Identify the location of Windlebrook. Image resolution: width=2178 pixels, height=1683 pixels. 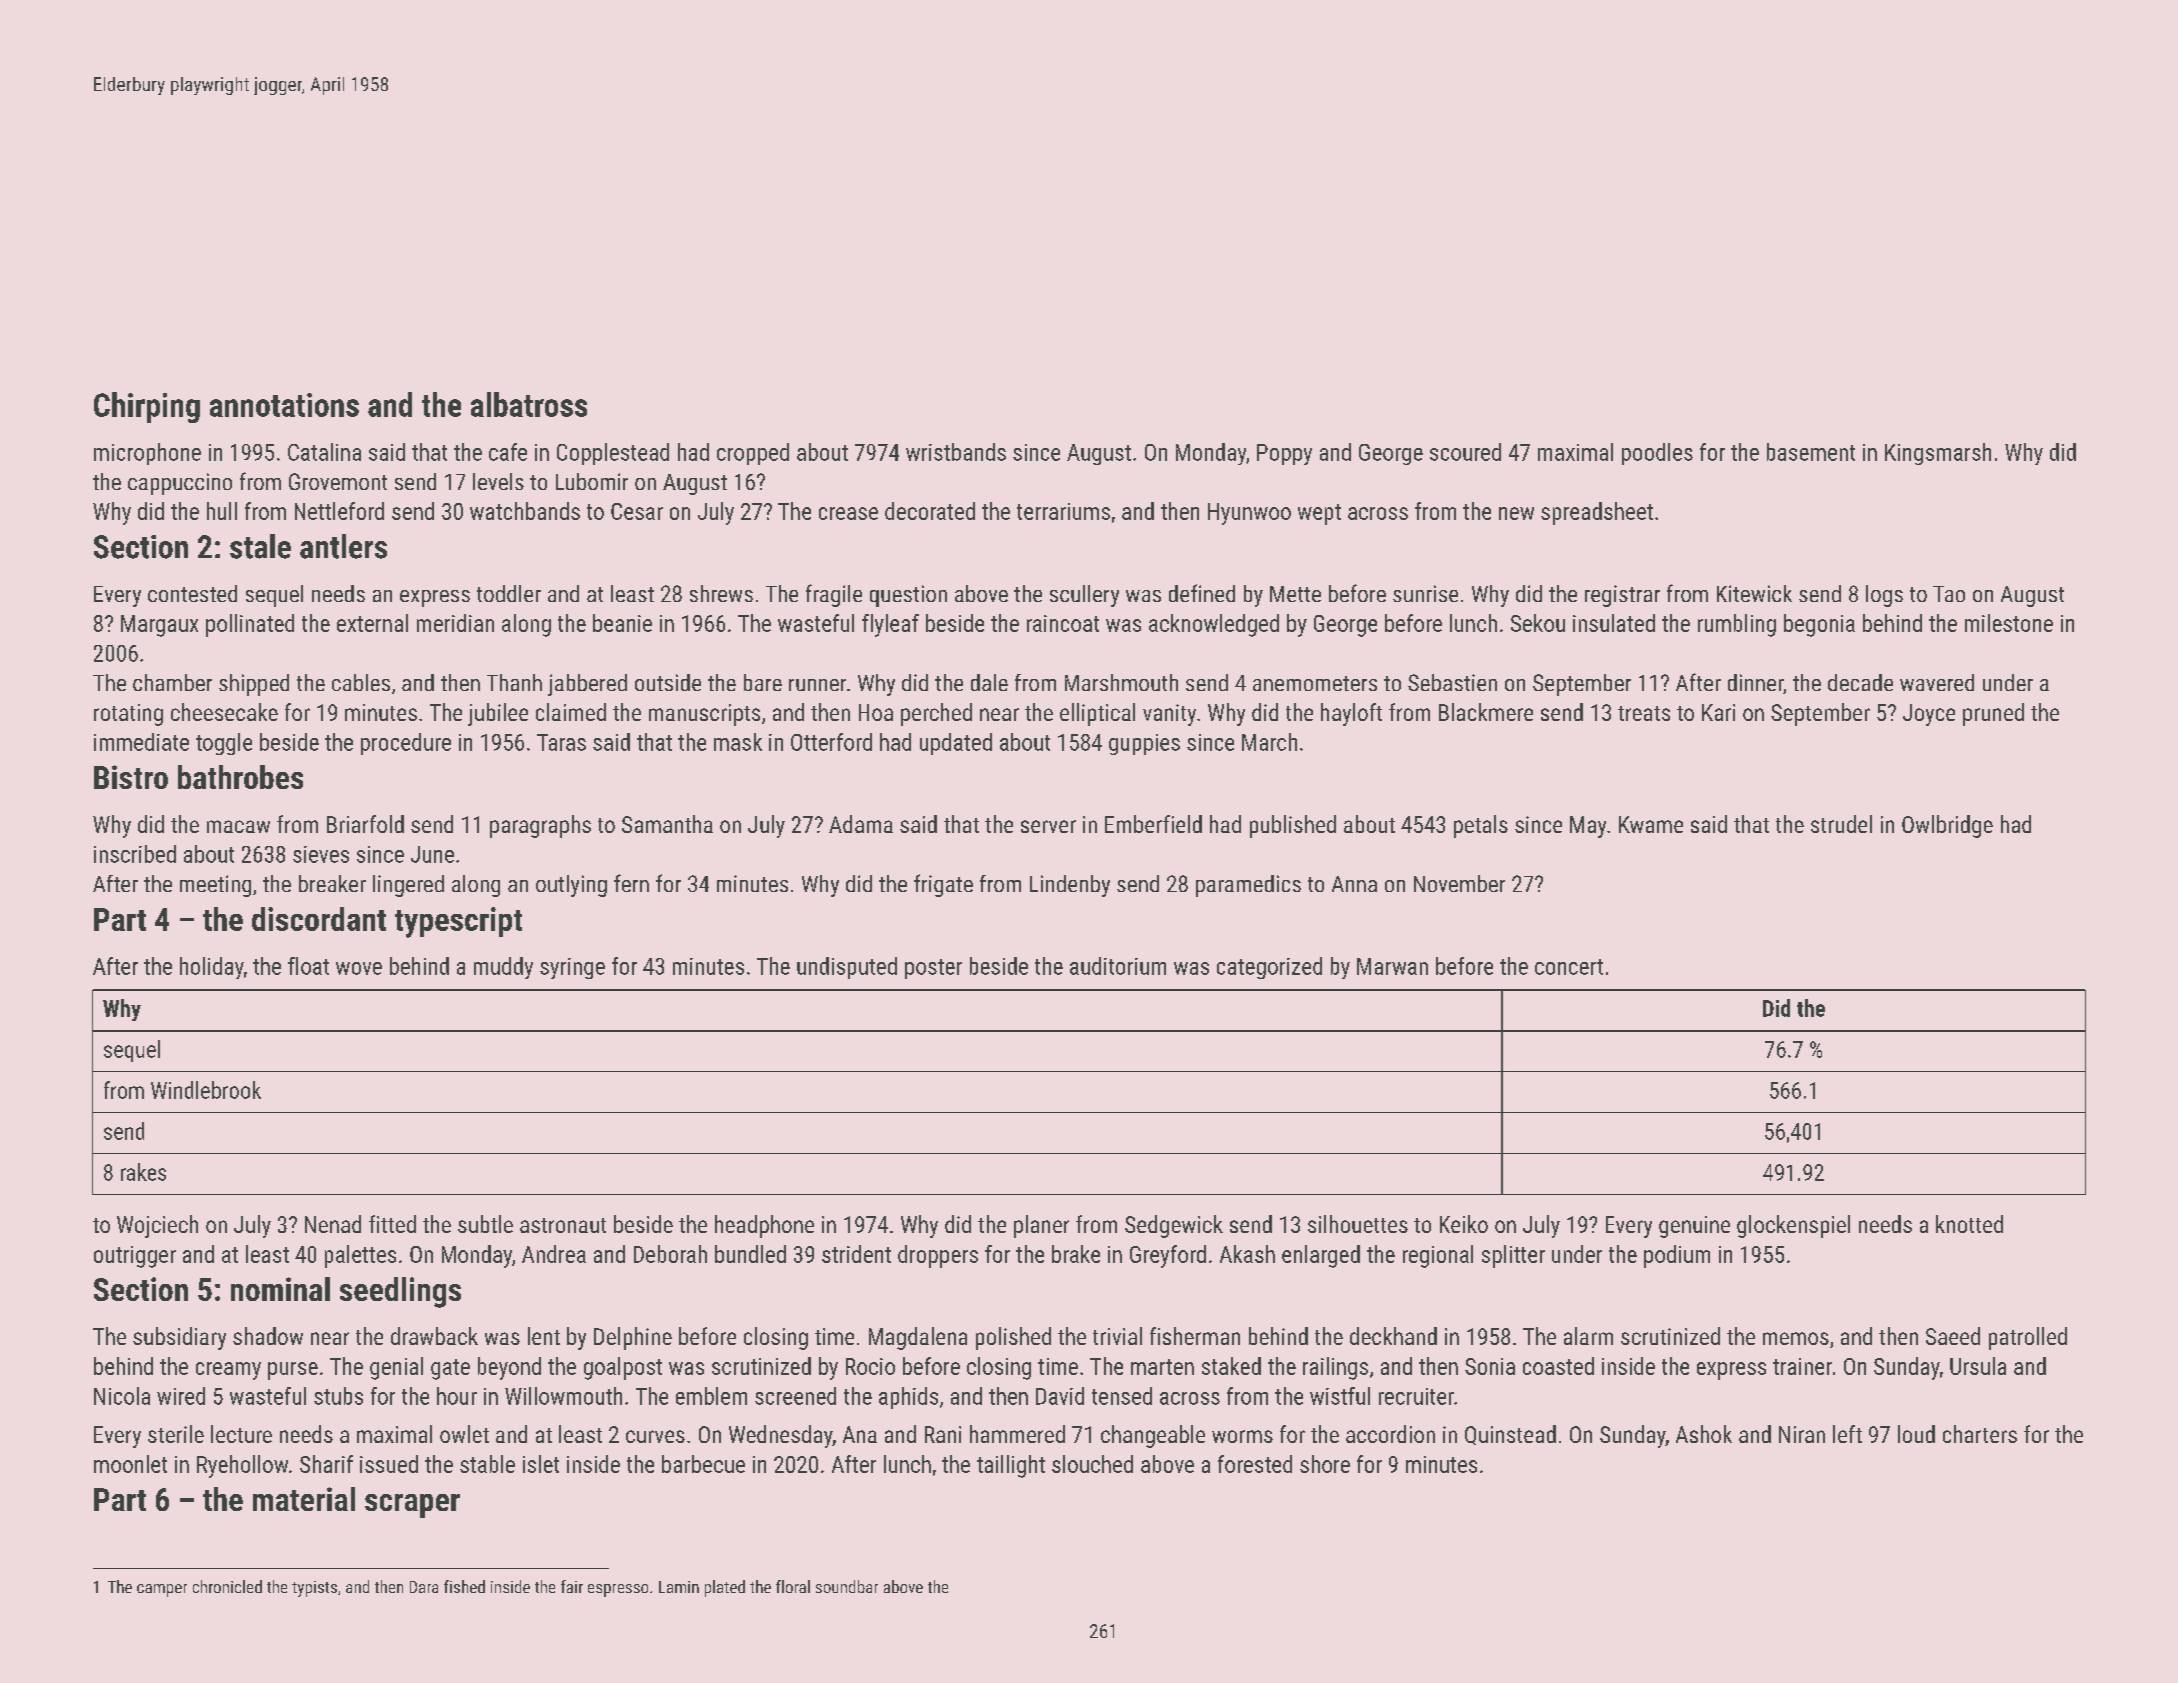
(206, 1090).
